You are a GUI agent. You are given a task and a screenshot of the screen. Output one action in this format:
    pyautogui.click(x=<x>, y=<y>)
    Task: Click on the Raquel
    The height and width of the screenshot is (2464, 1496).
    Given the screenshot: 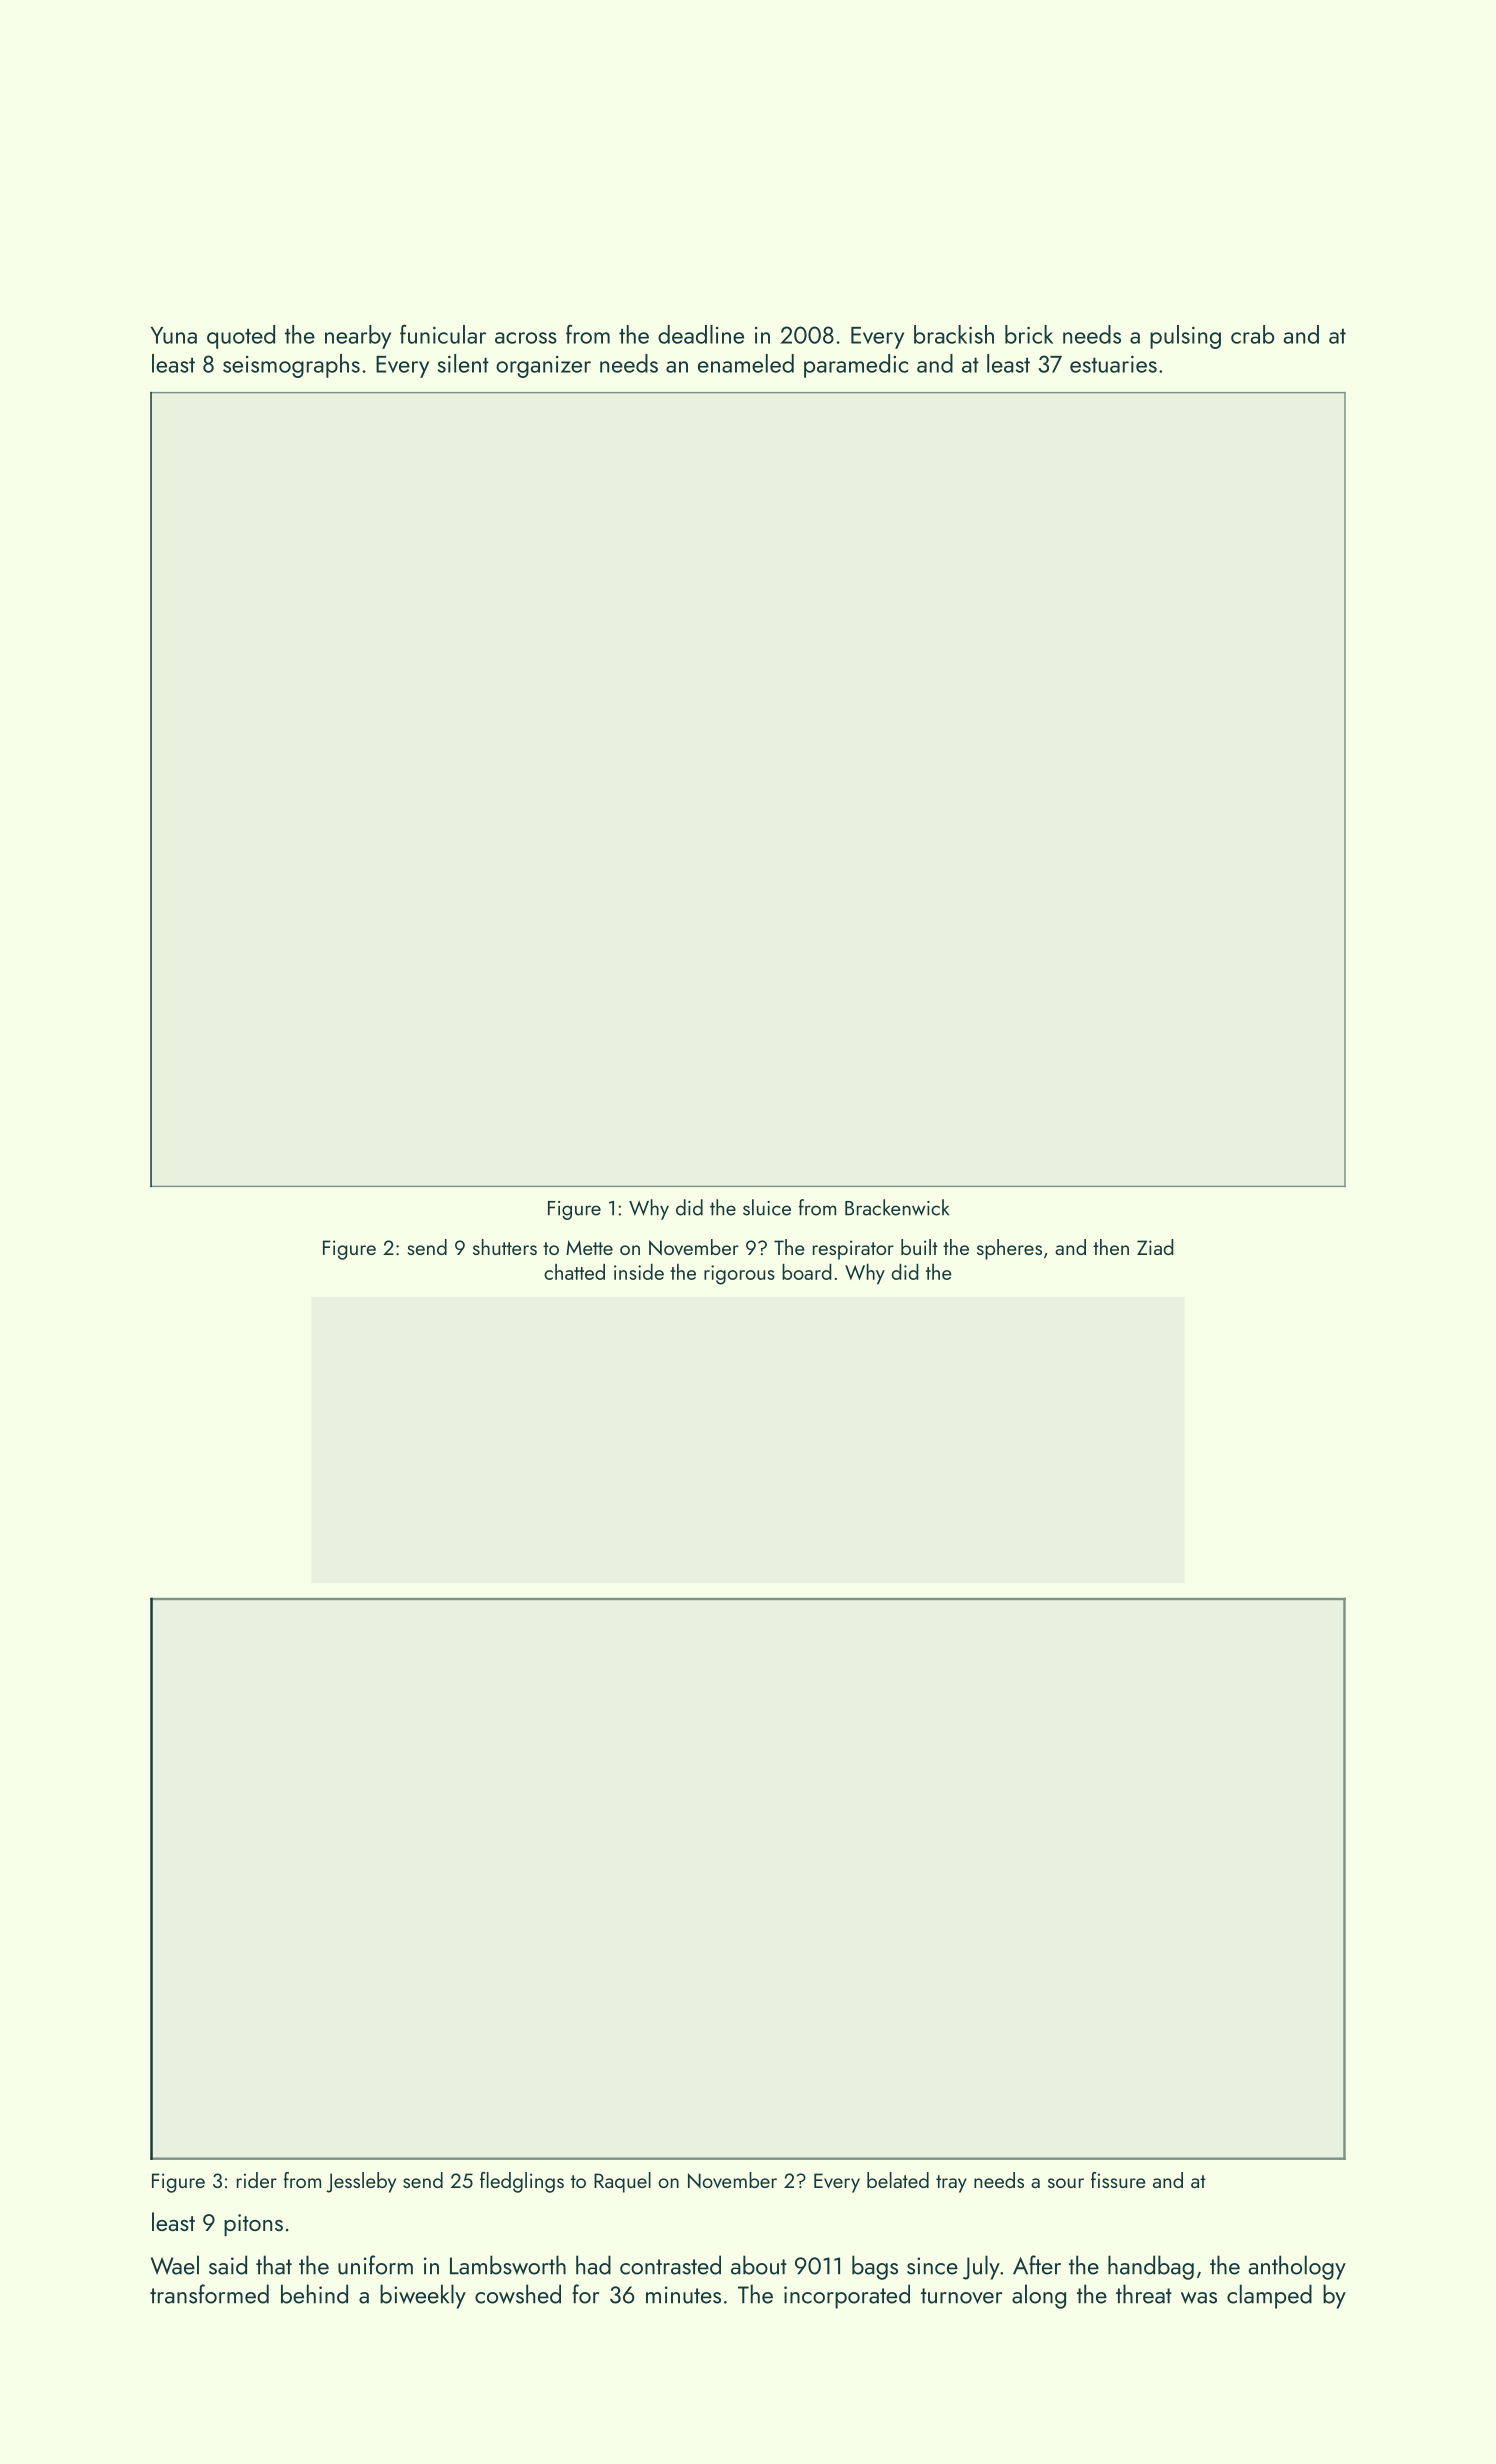 What is the action you would take?
    pyautogui.click(x=622, y=2182)
